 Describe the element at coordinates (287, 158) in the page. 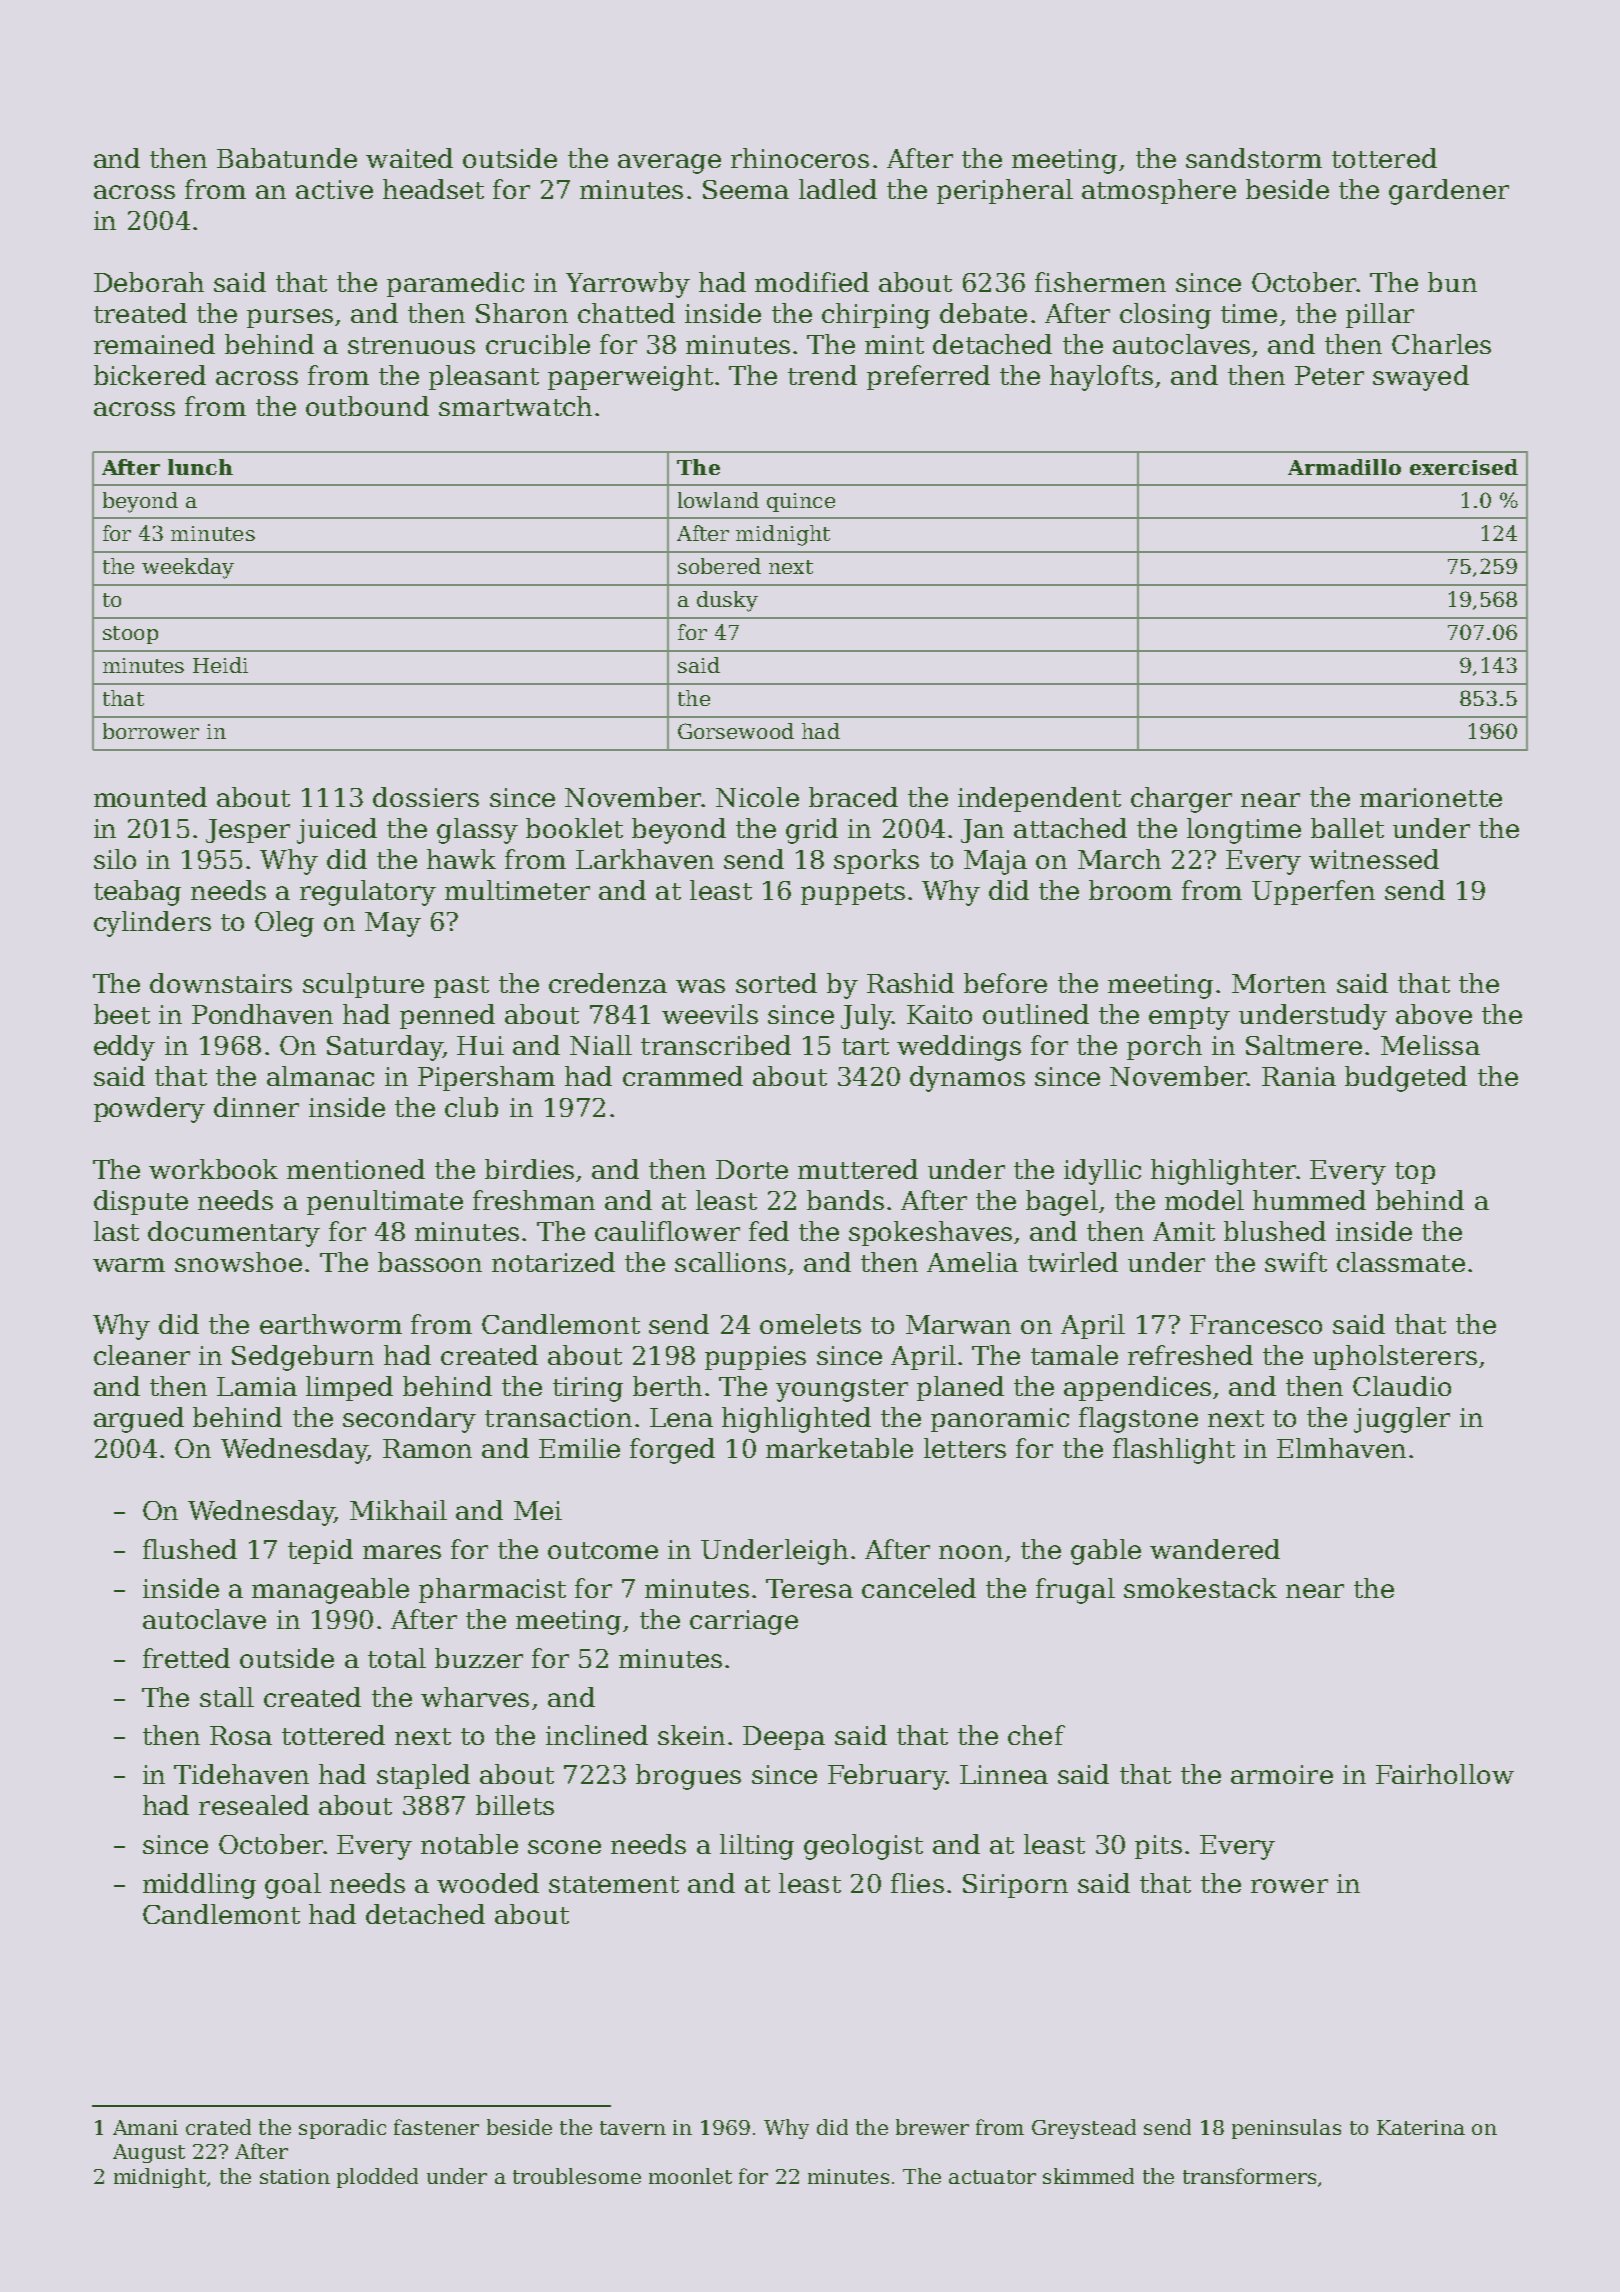

I see `Babatunde` at that location.
